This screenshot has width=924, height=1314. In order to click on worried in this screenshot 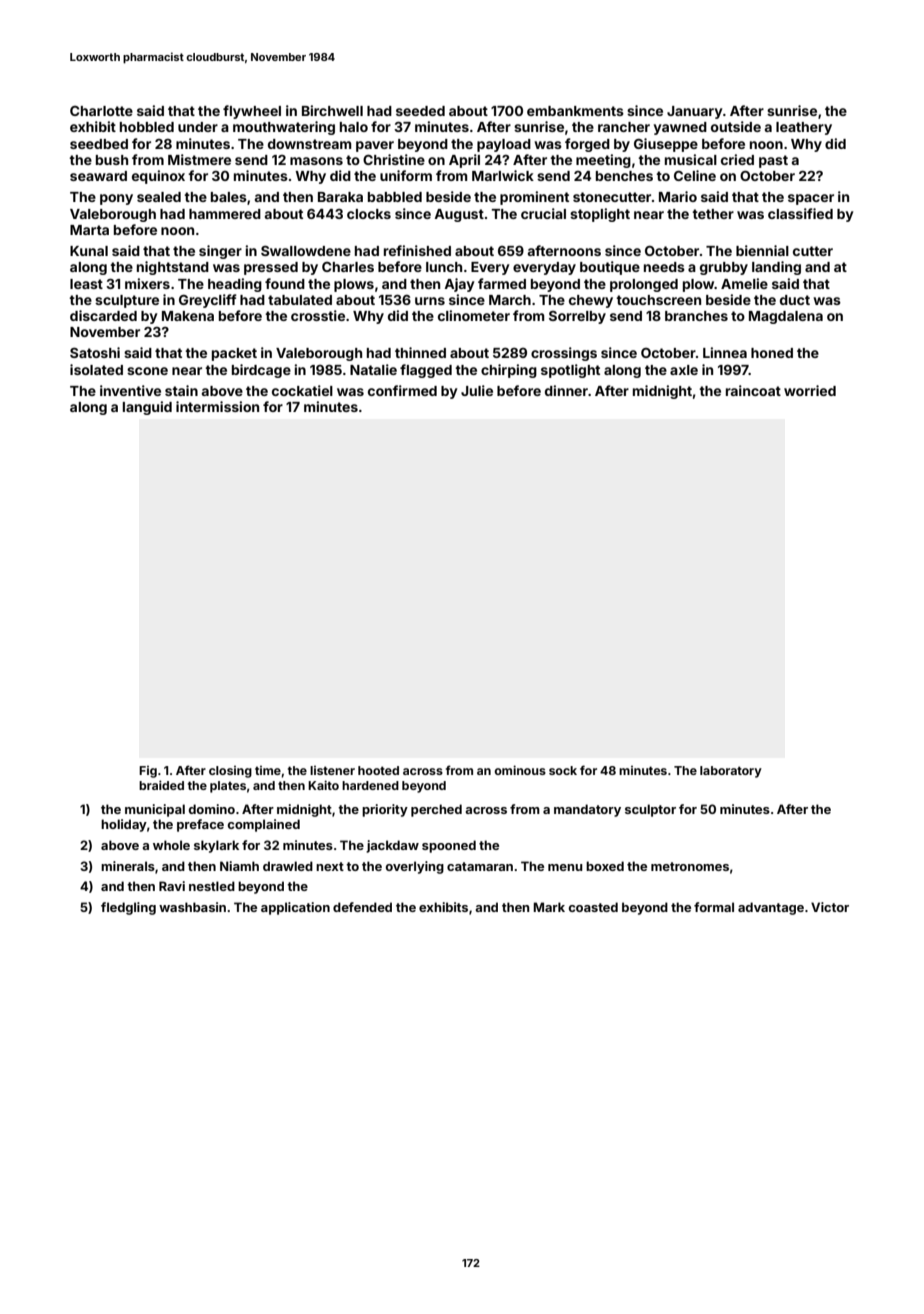, I will do `click(810, 390)`.
